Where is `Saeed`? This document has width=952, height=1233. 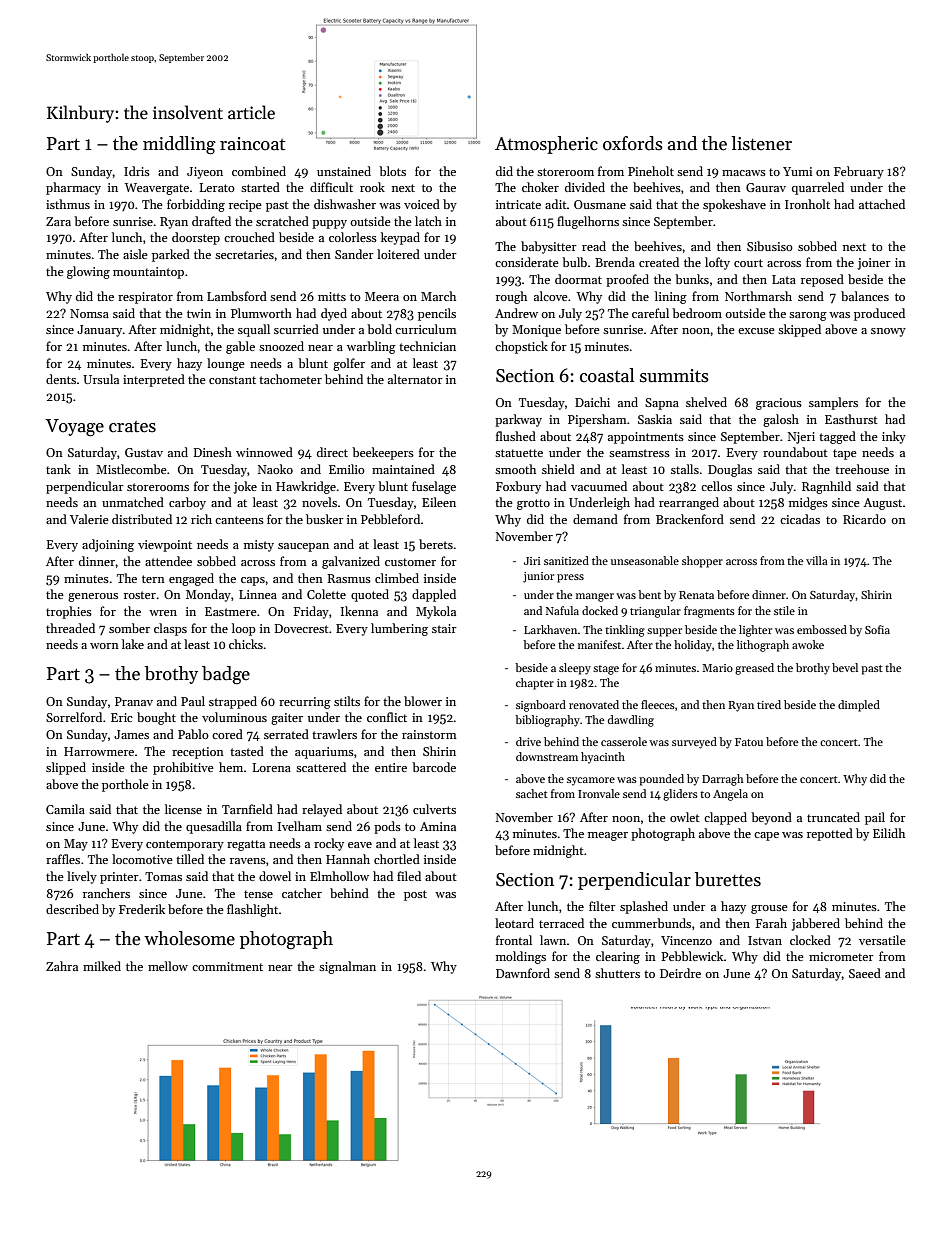
Saeed is located at coordinates (865, 973).
